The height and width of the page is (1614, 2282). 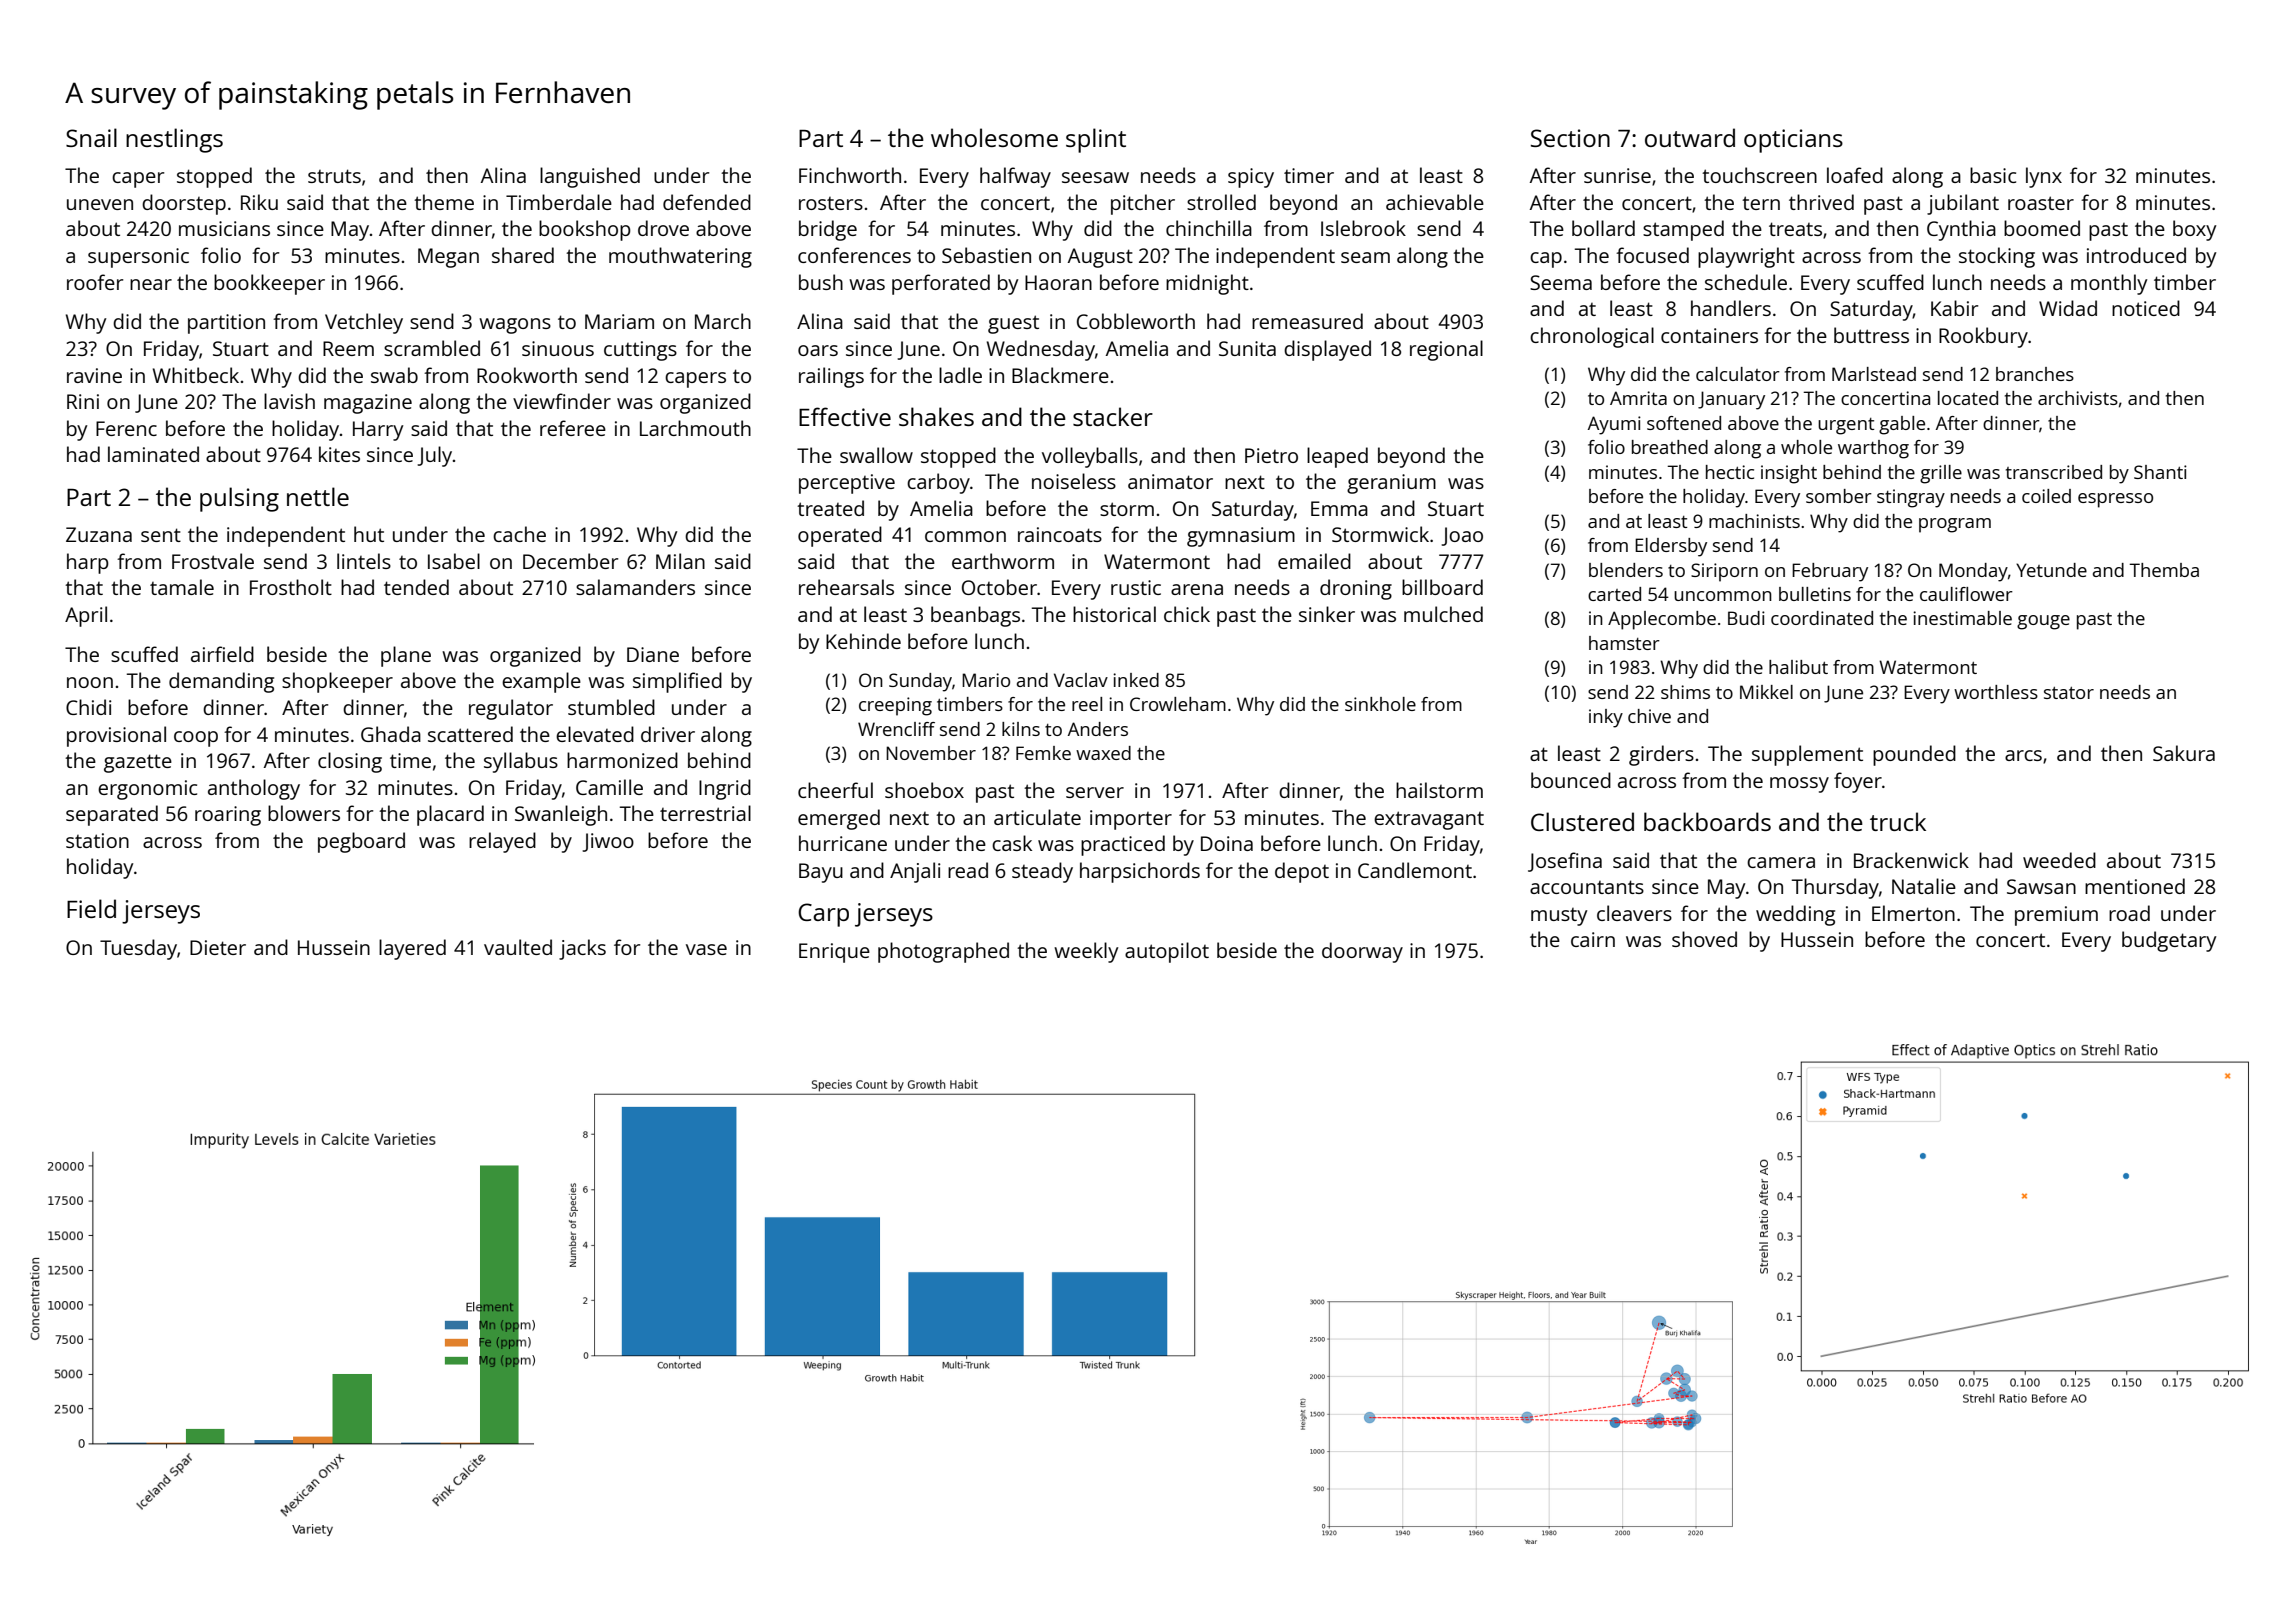 I want to click on Dieter, so click(x=218, y=947).
